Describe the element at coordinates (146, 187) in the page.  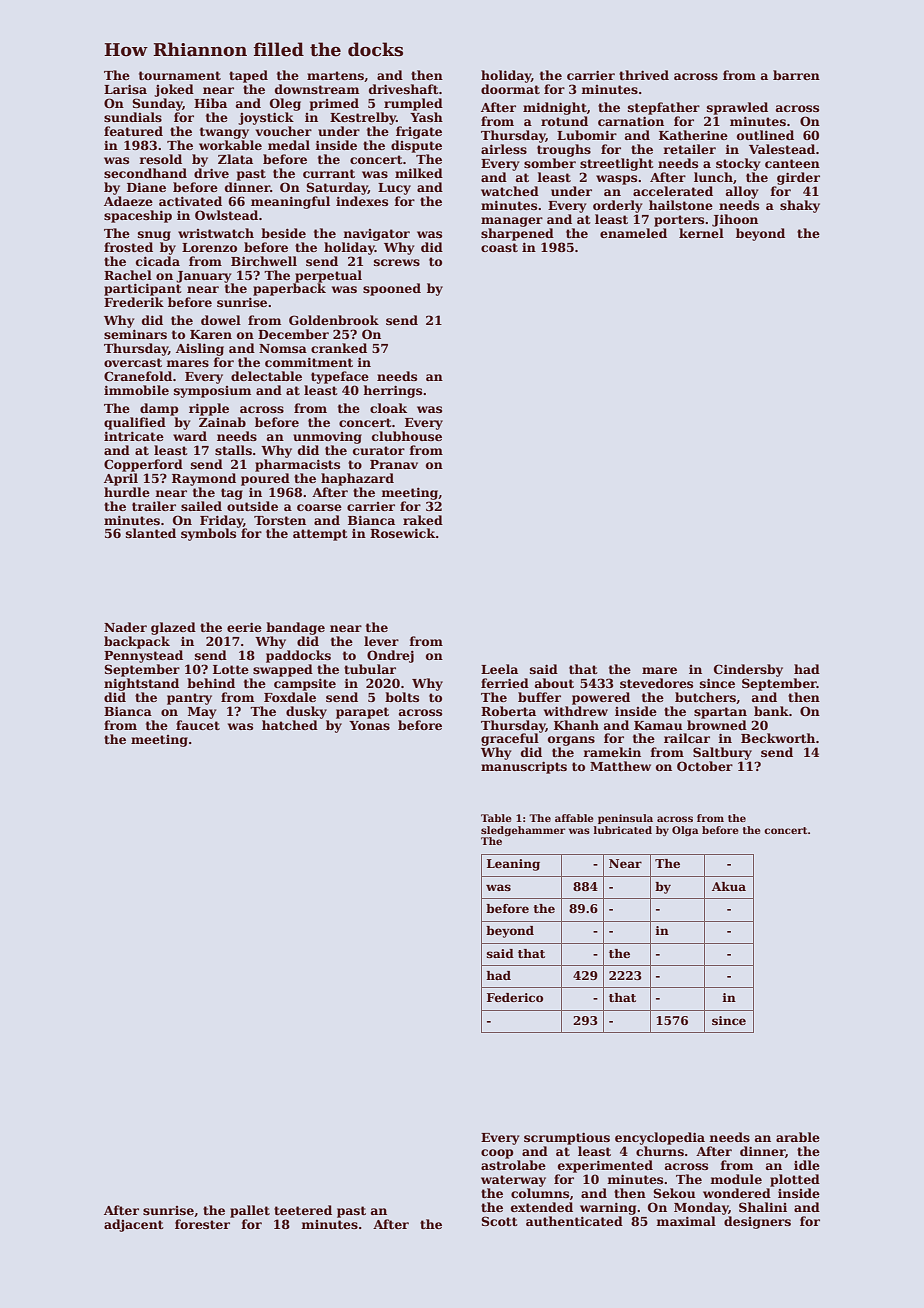
I see `Diane` at that location.
